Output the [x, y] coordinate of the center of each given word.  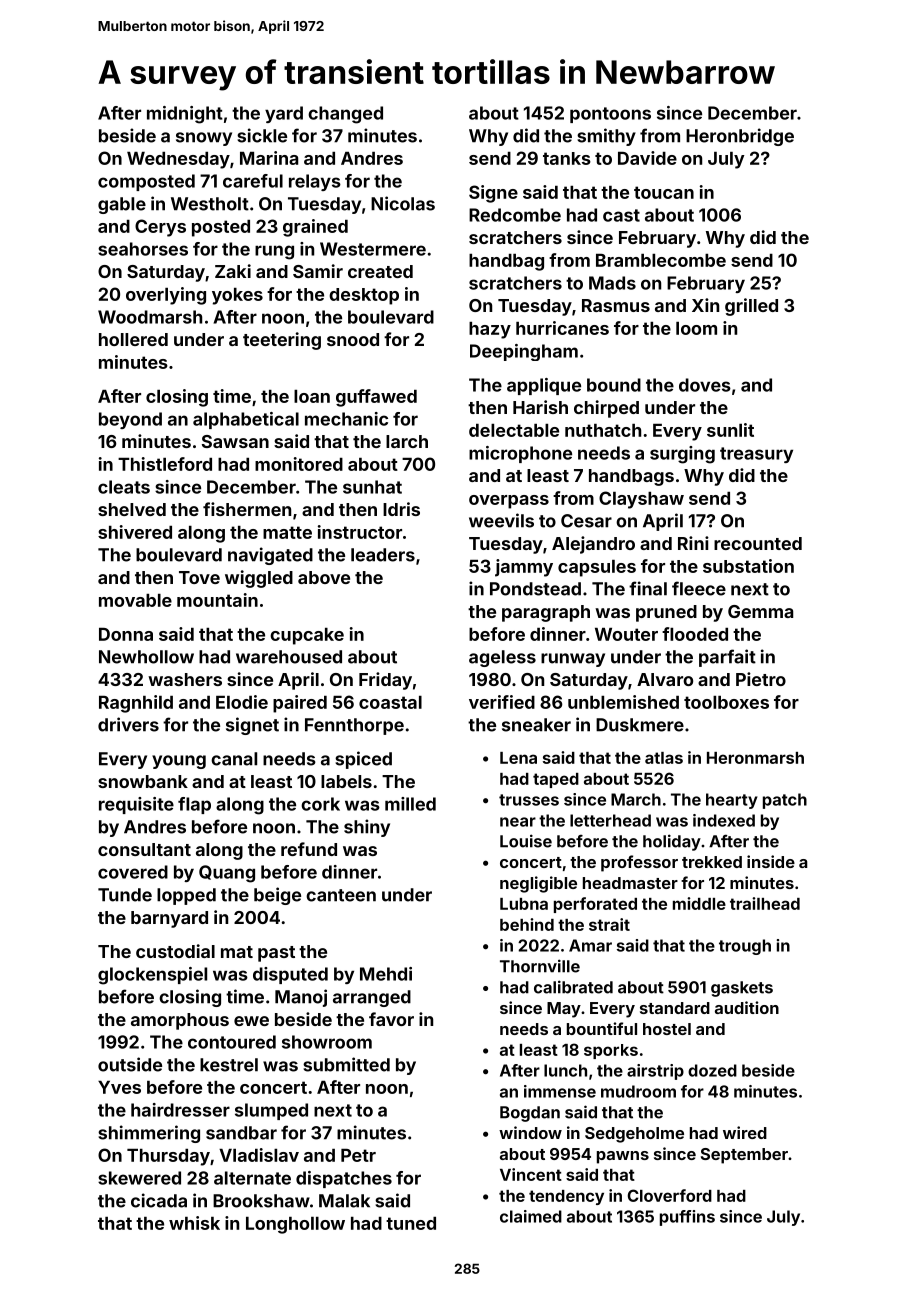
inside [771, 861]
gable [122, 205]
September [744, 1156]
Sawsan [235, 441]
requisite [136, 805]
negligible [538, 884]
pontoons [610, 115]
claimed [531, 1216]
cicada [159, 1200]
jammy [524, 568]
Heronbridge [740, 137]
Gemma [760, 611]
